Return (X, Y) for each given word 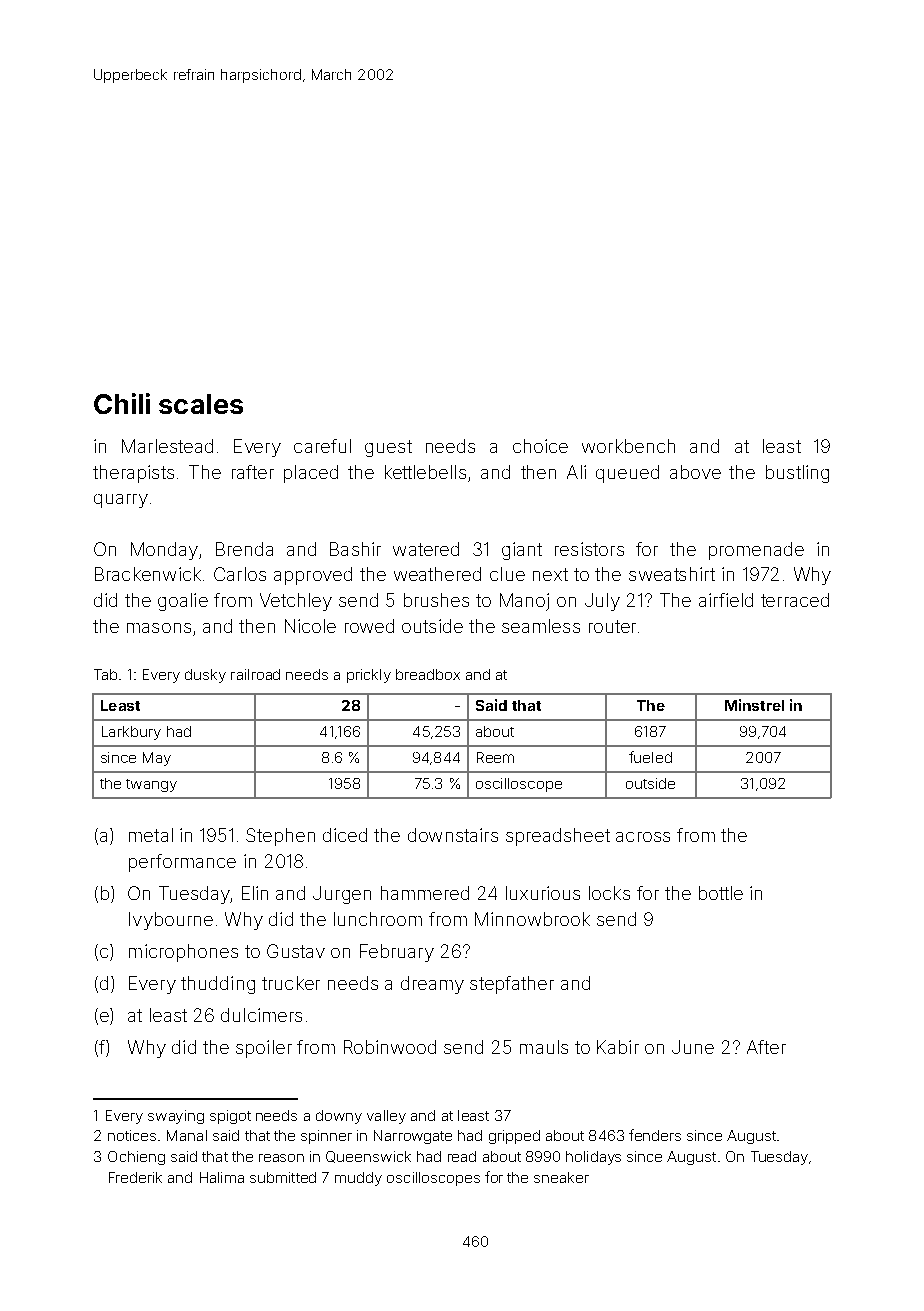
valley (386, 1117)
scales (201, 404)
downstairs (453, 835)
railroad (255, 674)
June (693, 1047)
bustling (797, 474)
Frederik (135, 1177)
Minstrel (754, 705)
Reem (495, 757)
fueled (650, 757)
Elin (255, 893)
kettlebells (425, 472)
